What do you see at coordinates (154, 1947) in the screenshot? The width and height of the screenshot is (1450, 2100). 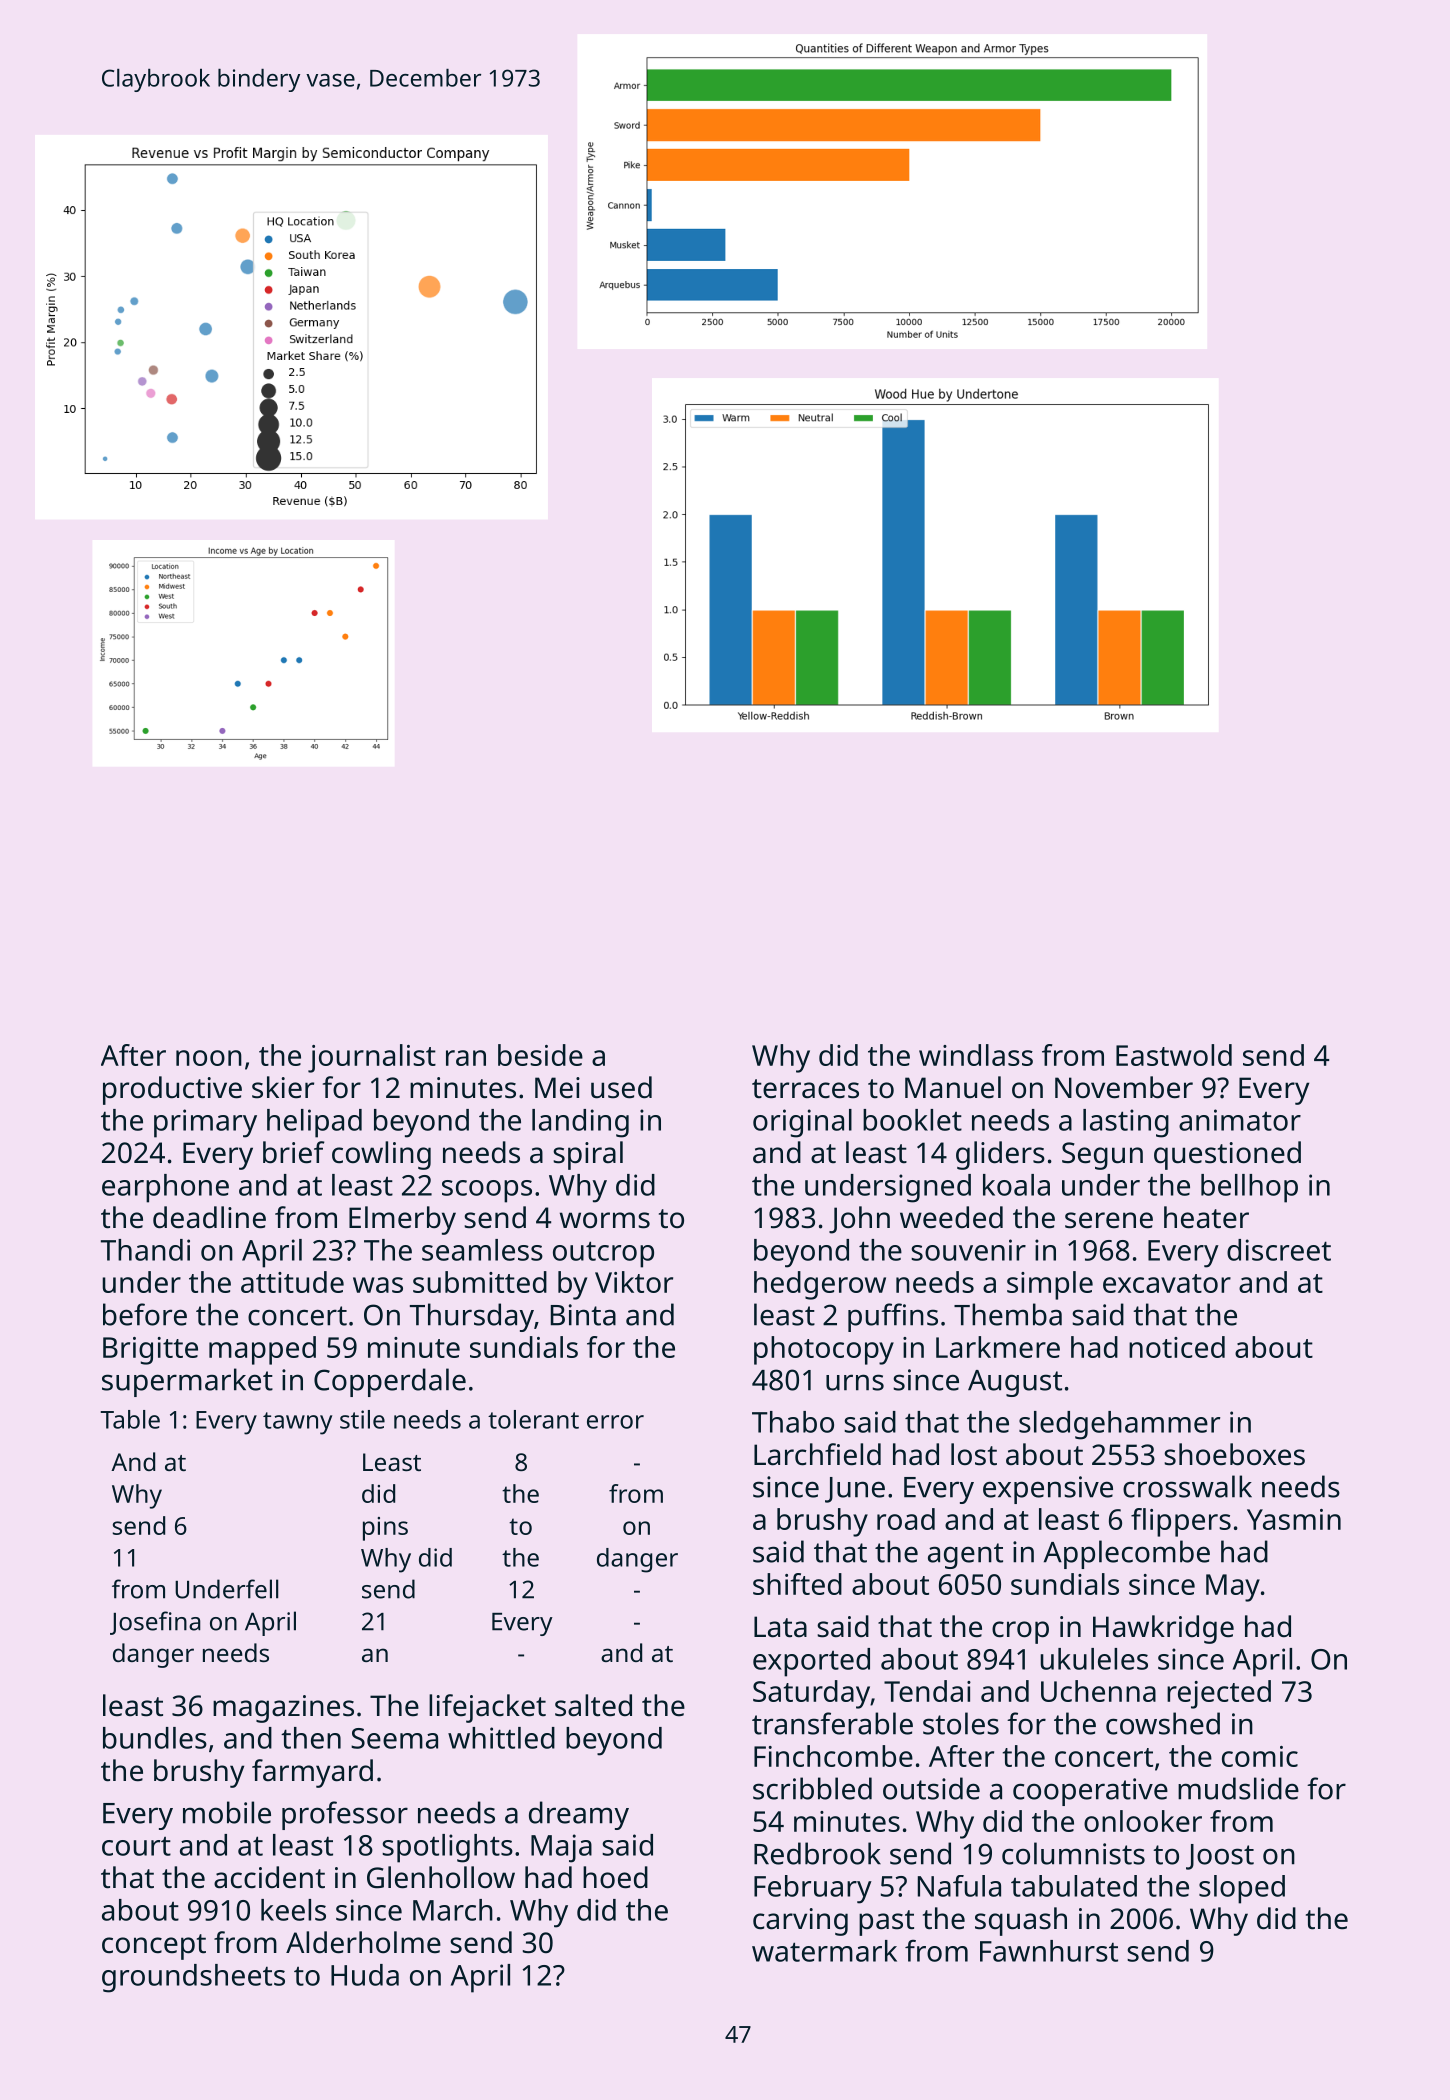 I see `concept` at bounding box center [154, 1947].
